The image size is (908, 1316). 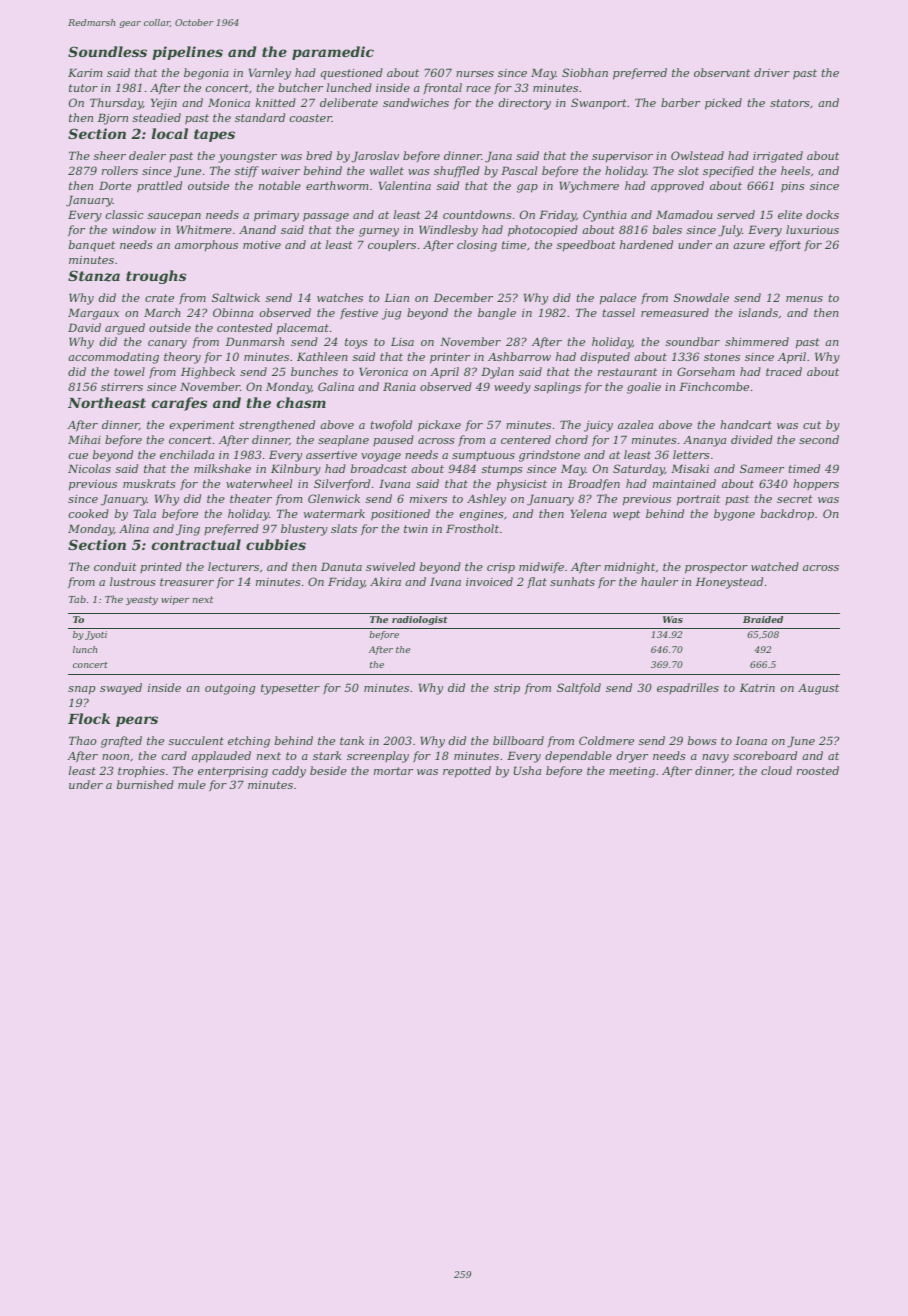 What do you see at coordinates (175, 600) in the screenshot?
I see `wiper` at bounding box center [175, 600].
